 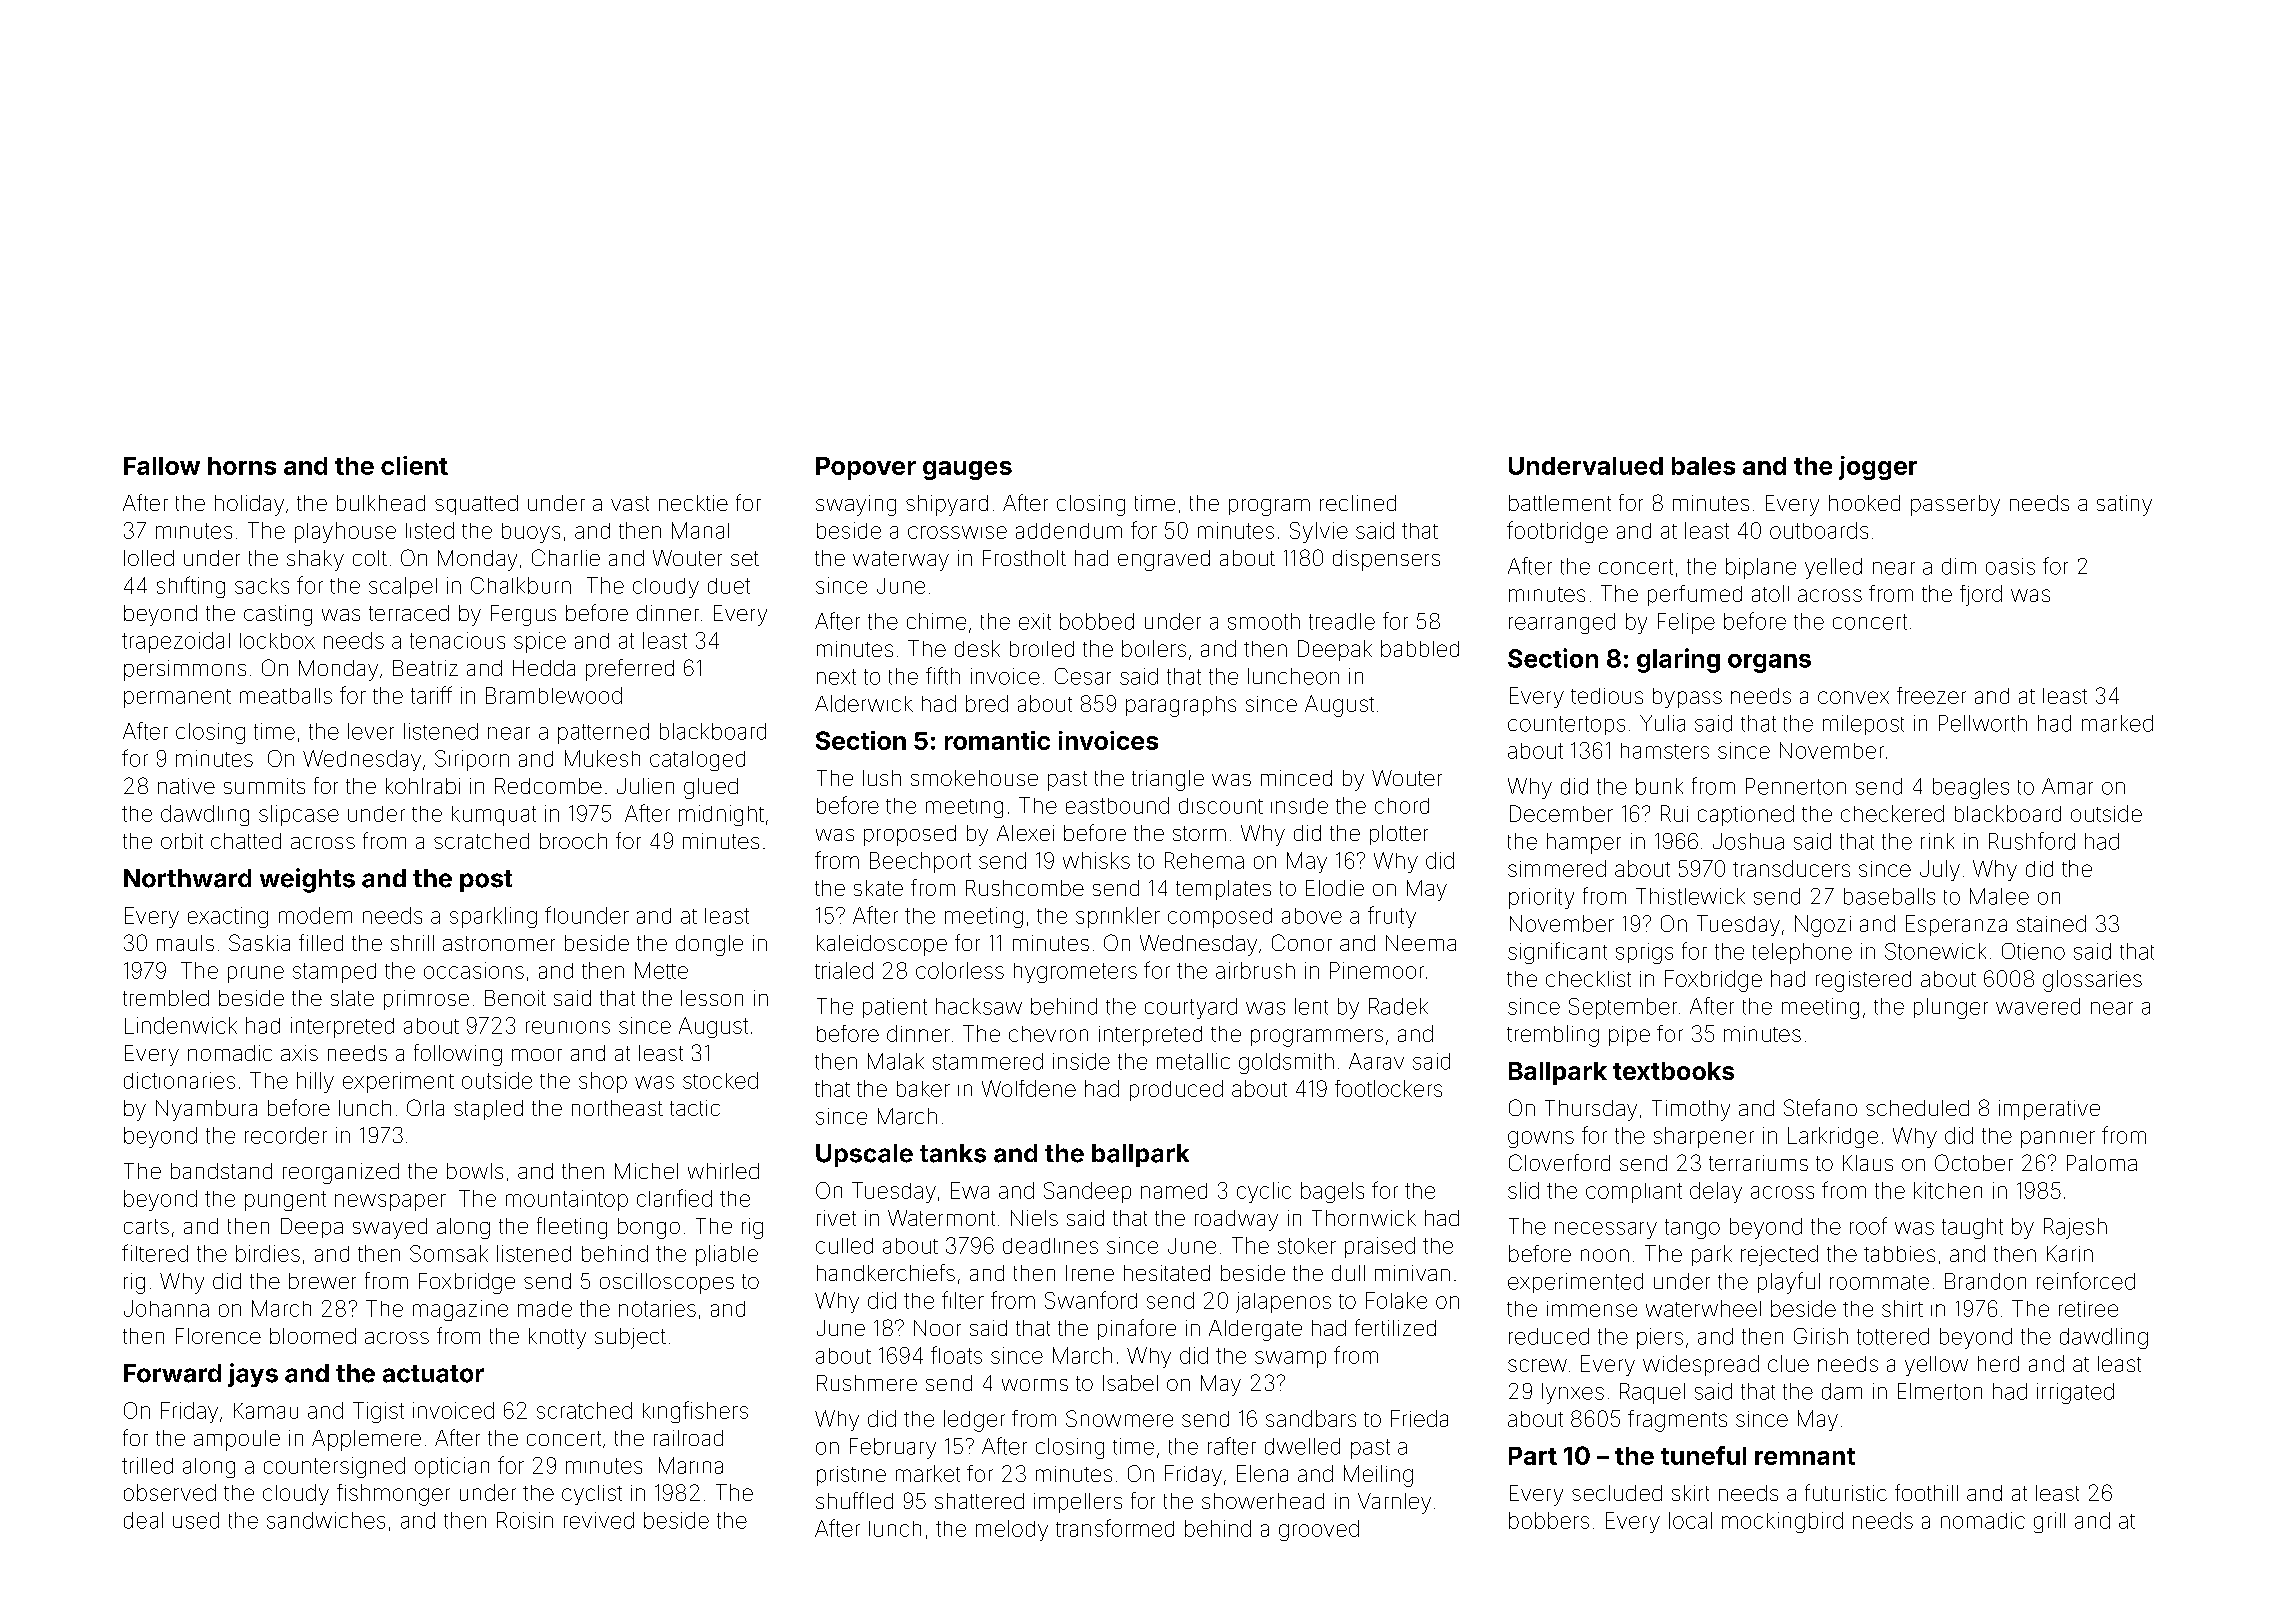 What do you see at coordinates (1863, 981) in the page?
I see `registered` at bounding box center [1863, 981].
